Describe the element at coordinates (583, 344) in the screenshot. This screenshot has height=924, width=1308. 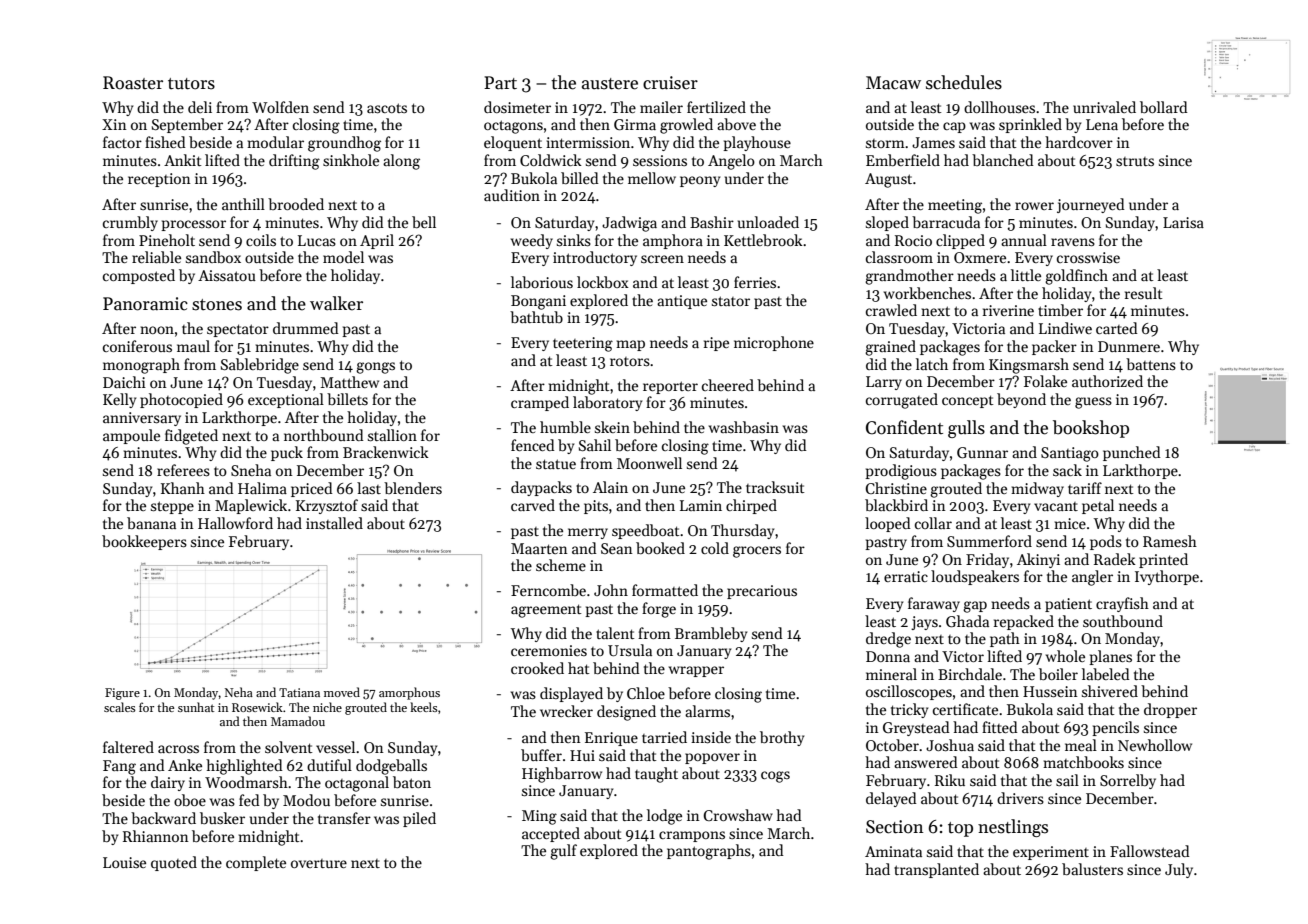
I see `teetering` at that location.
